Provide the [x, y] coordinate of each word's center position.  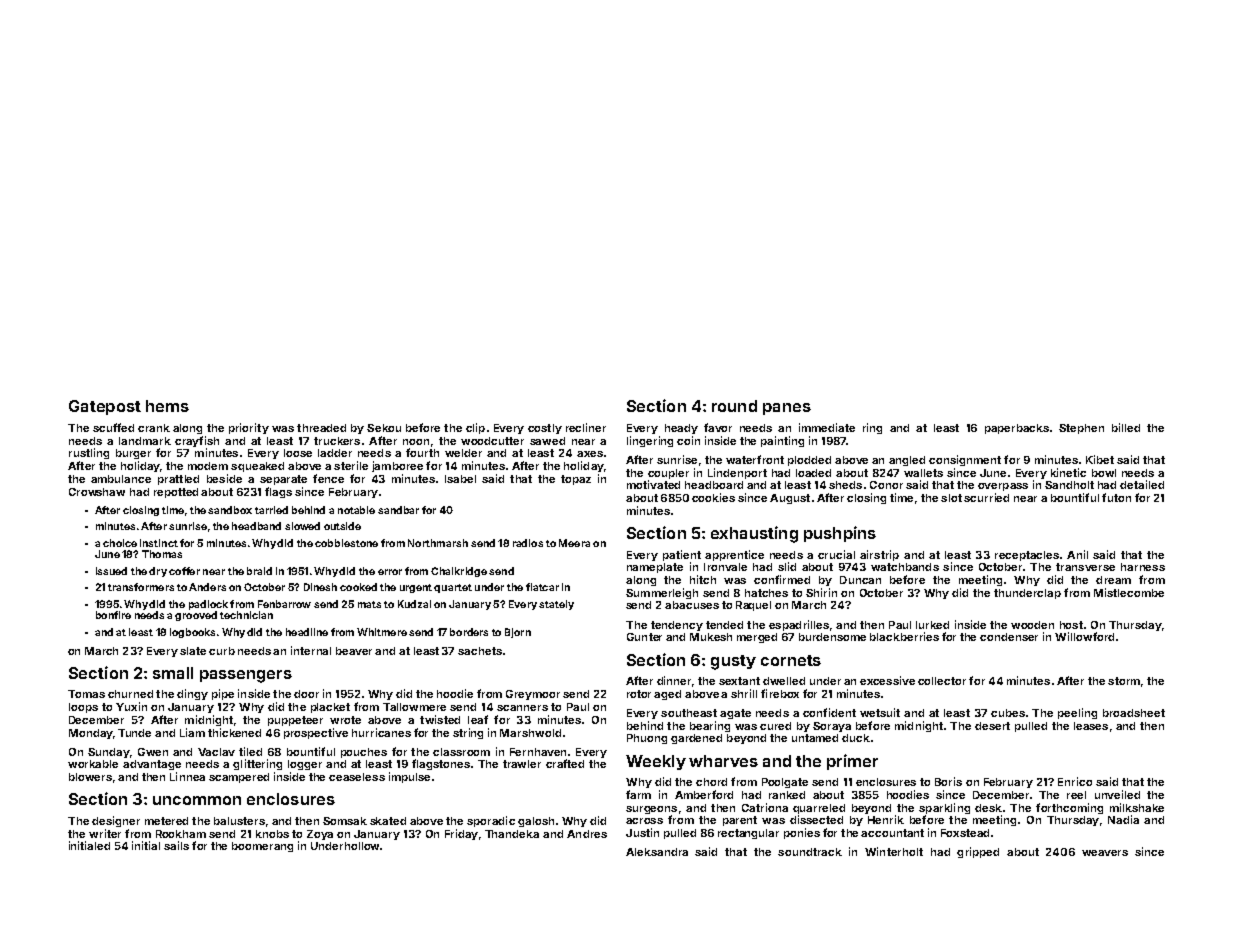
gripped [978, 852]
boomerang [262, 847]
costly [545, 429]
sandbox [230, 510]
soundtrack [810, 852]
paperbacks [1017, 429]
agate [735, 714]
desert [992, 726]
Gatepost [105, 407]
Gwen [153, 752]
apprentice [734, 555]
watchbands [905, 567]
